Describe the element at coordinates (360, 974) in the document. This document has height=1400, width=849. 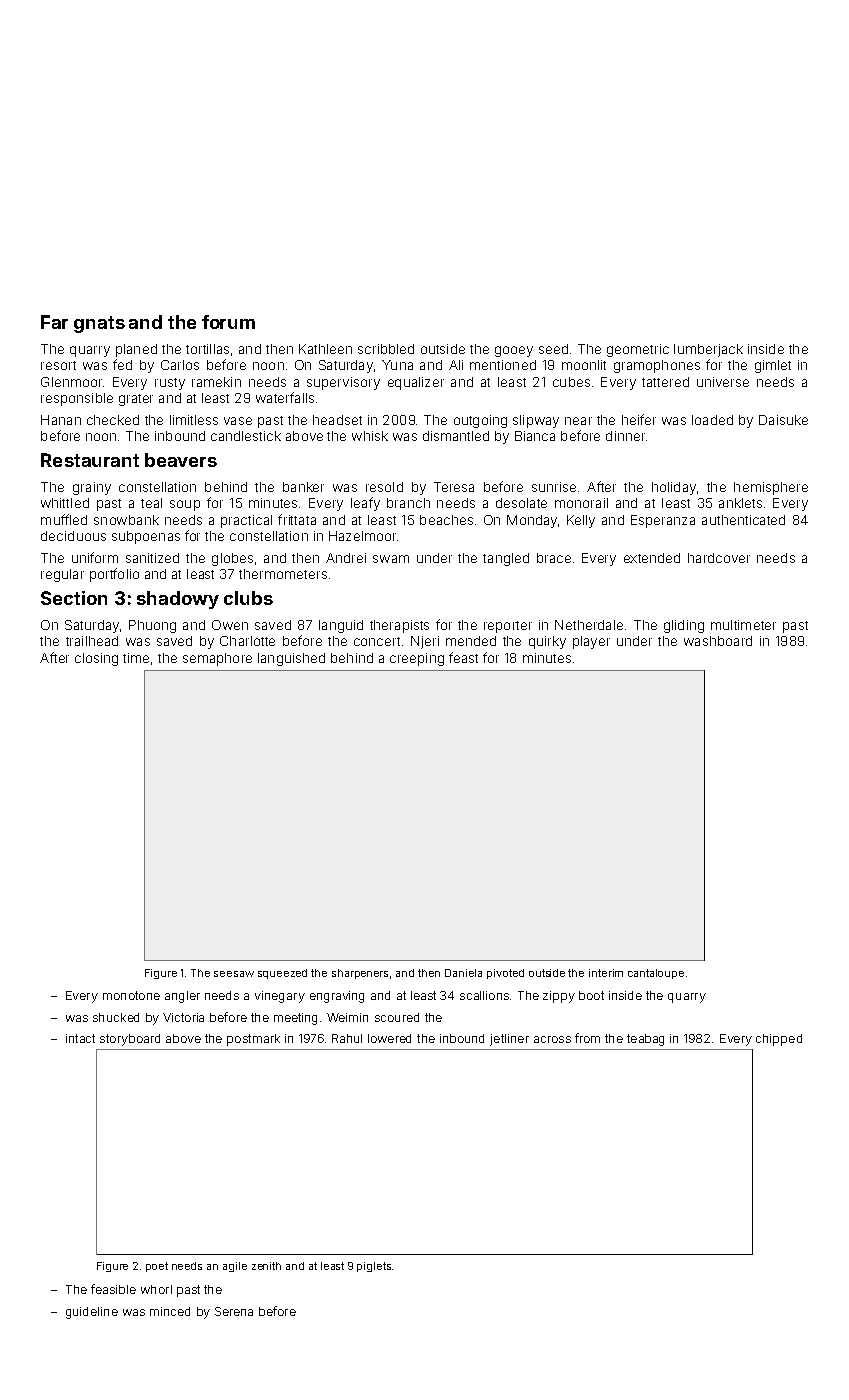
I see `sharpeners` at that location.
